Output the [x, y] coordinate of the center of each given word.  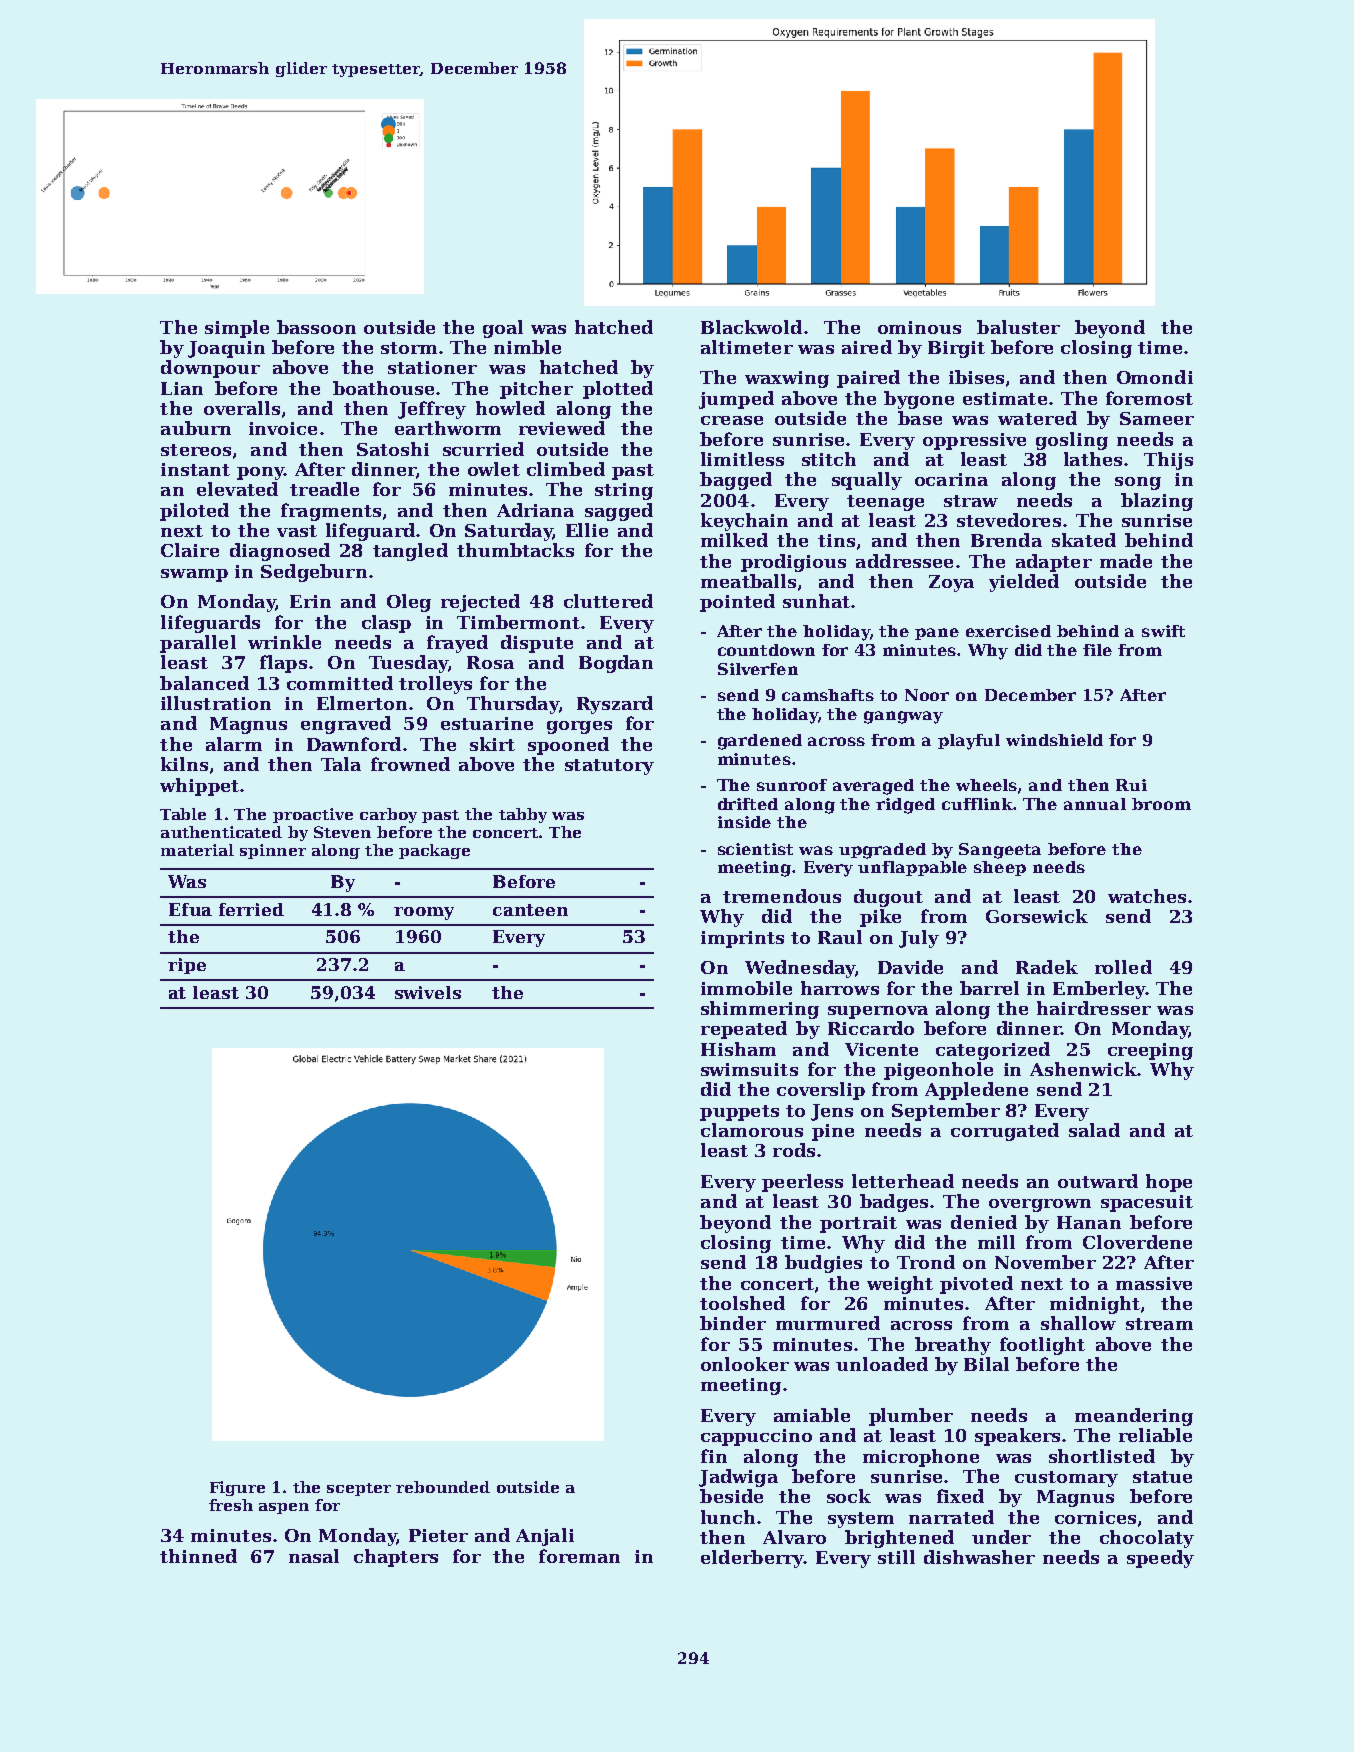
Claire [190, 550]
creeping [1150, 1051]
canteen [530, 910]
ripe [187, 966]
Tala [341, 764]
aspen [284, 1508]
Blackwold [751, 327]
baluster [1018, 327]
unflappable [912, 868]
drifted [748, 804]
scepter [359, 1489]
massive [1154, 1283]
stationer [432, 367]
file [1097, 650]
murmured [828, 1323]
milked [734, 540]
